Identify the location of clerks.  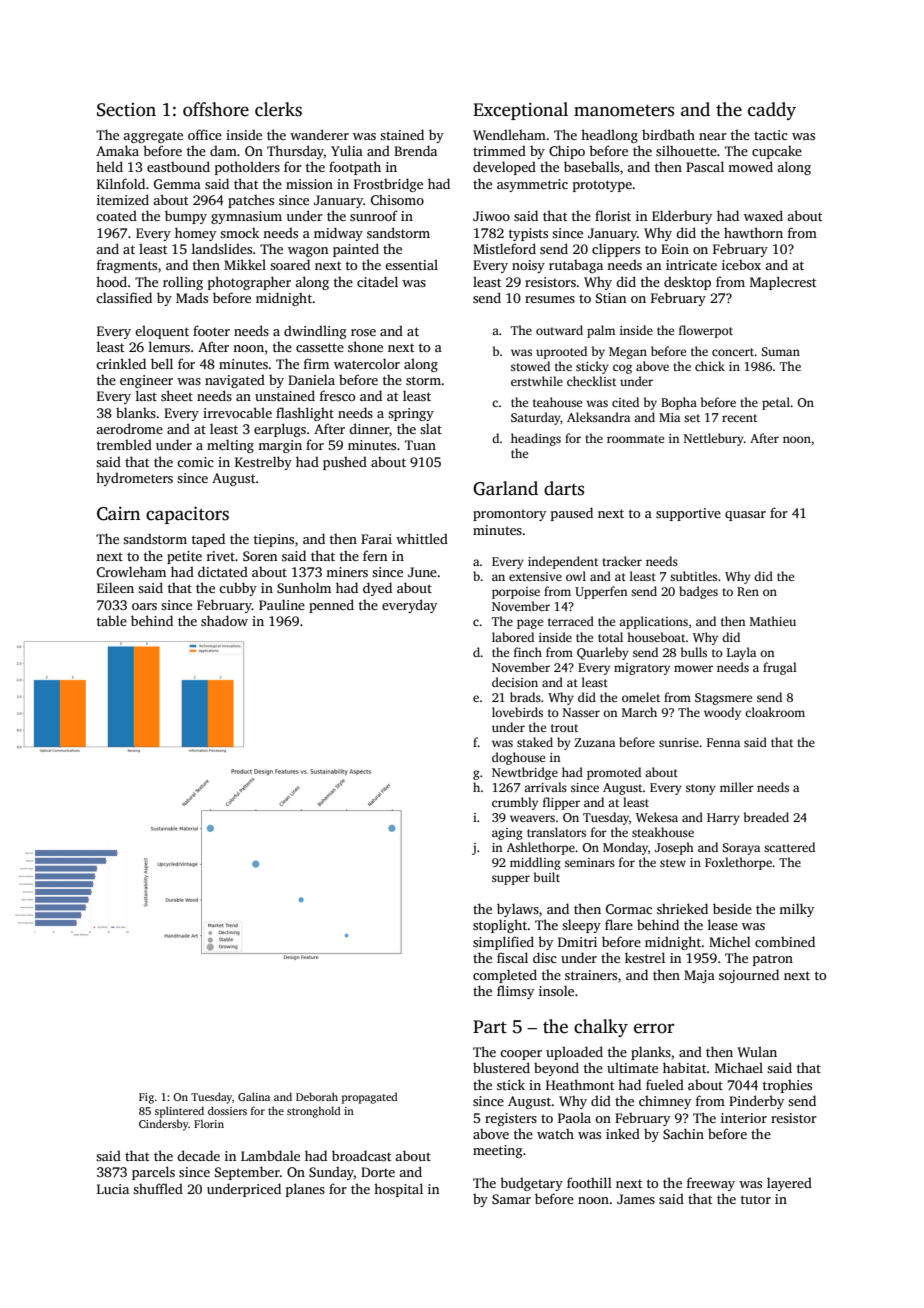
(278, 109).
